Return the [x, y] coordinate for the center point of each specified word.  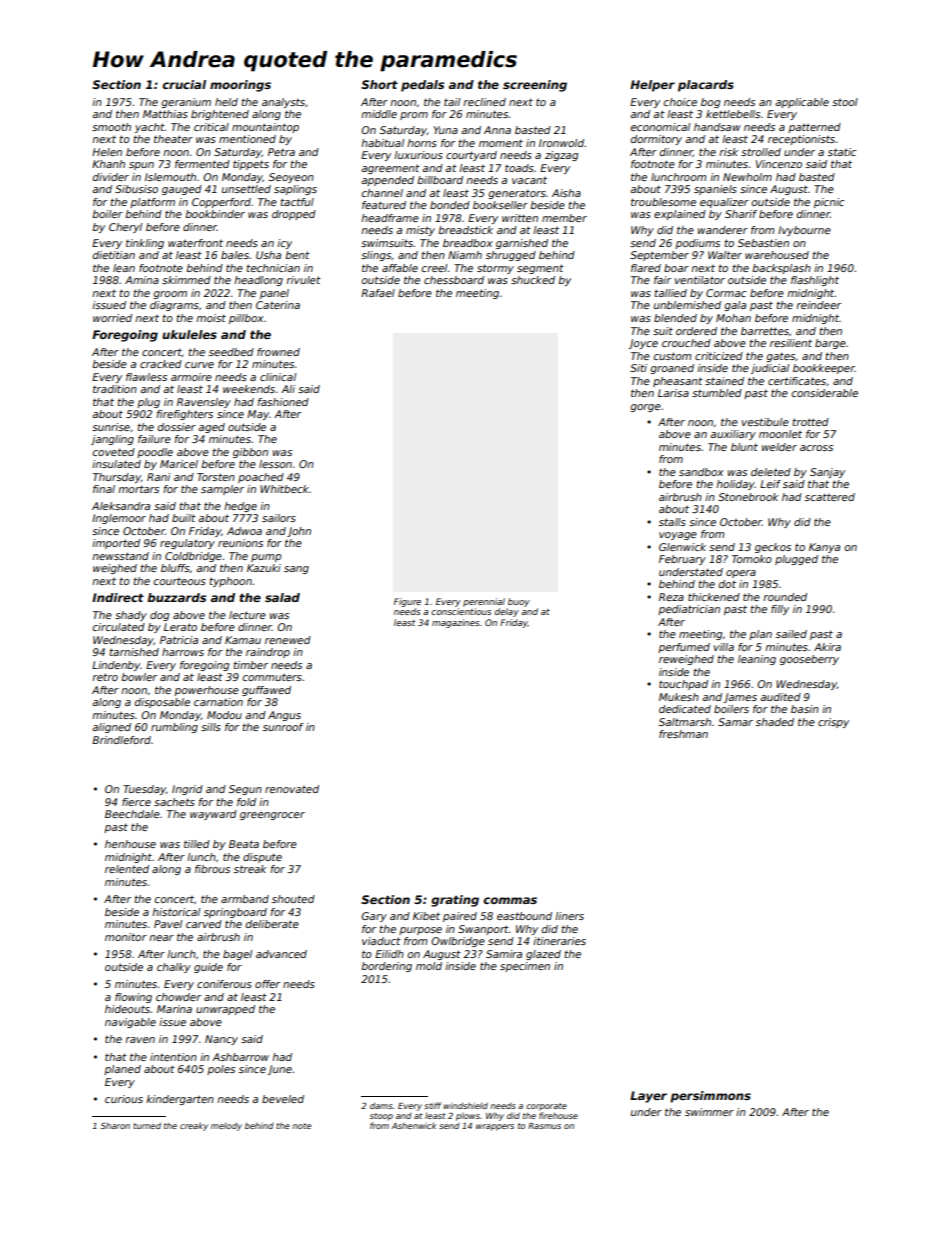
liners [569, 916]
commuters [272, 677]
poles [221, 1070]
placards [706, 86]
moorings [240, 86]
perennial [484, 602]
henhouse [130, 844]
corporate [546, 1107]
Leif [770, 484]
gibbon [250, 453]
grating [455, 901]
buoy [519, 602]
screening [535, 86]
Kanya [824, 548]
